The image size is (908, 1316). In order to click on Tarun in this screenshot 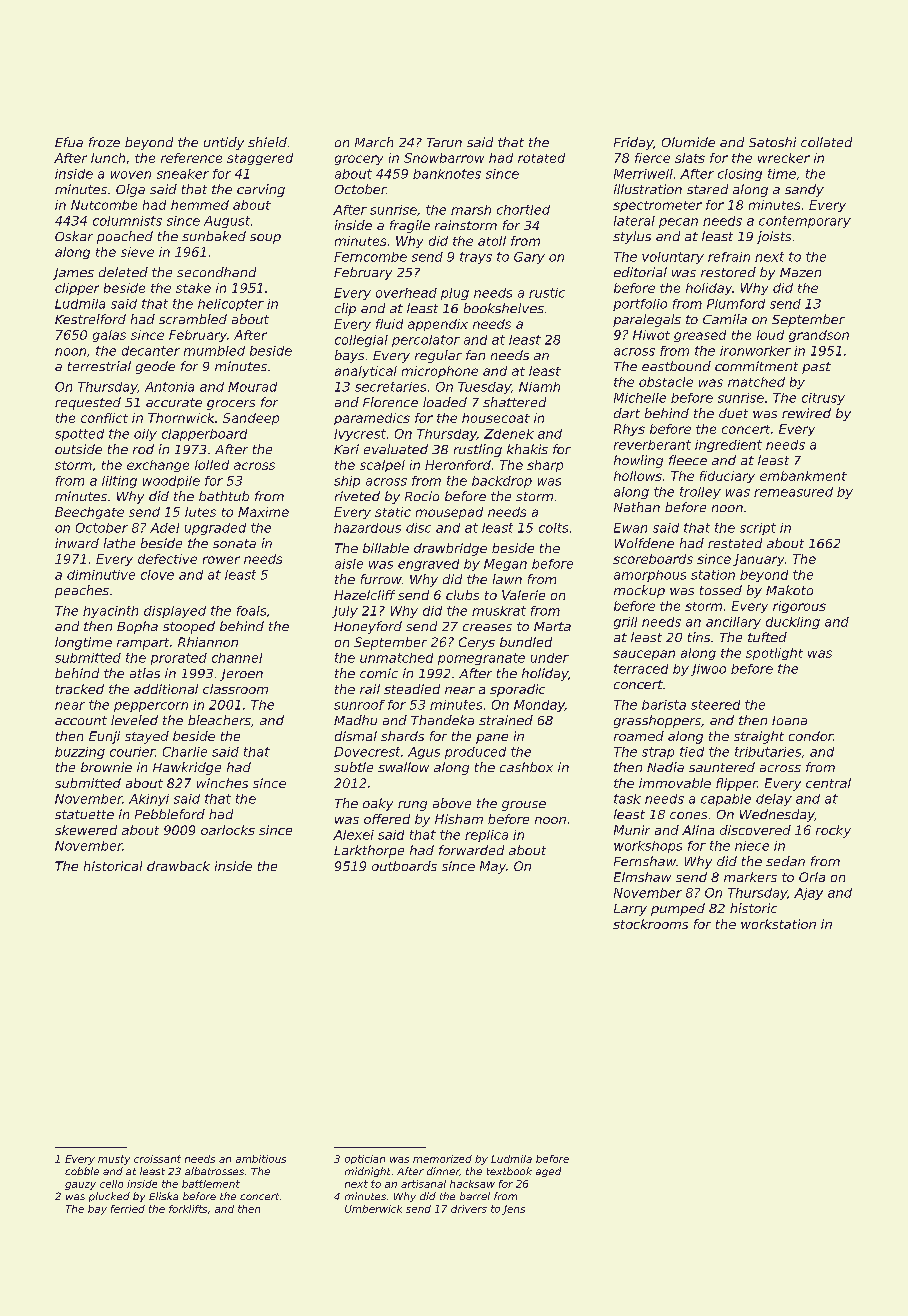, I will do `click(444, 142)`.
